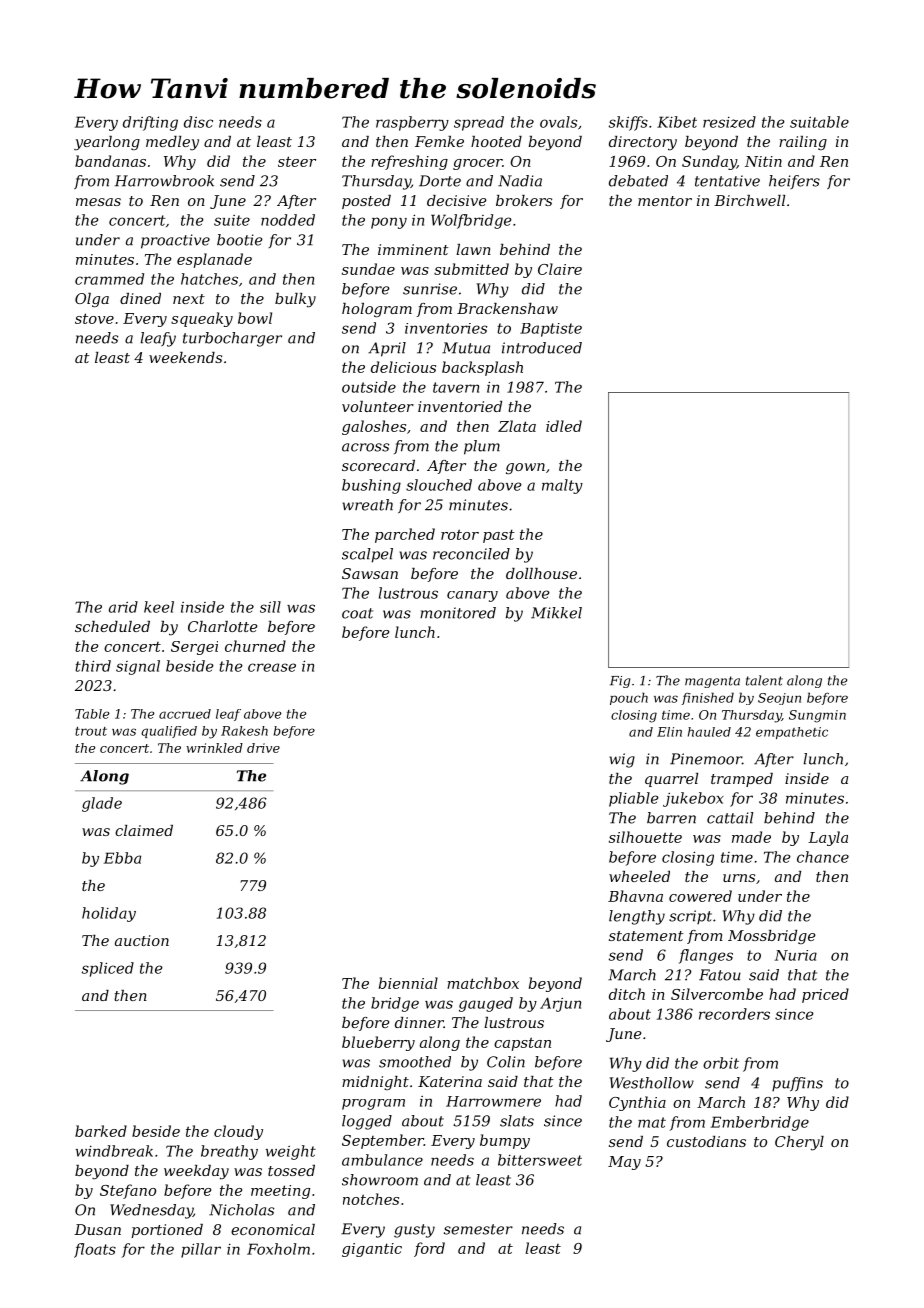  What do you see at coordinates (460, 406) in the screenshot?
I see `inventoried` at bounding box center [460, 406].
